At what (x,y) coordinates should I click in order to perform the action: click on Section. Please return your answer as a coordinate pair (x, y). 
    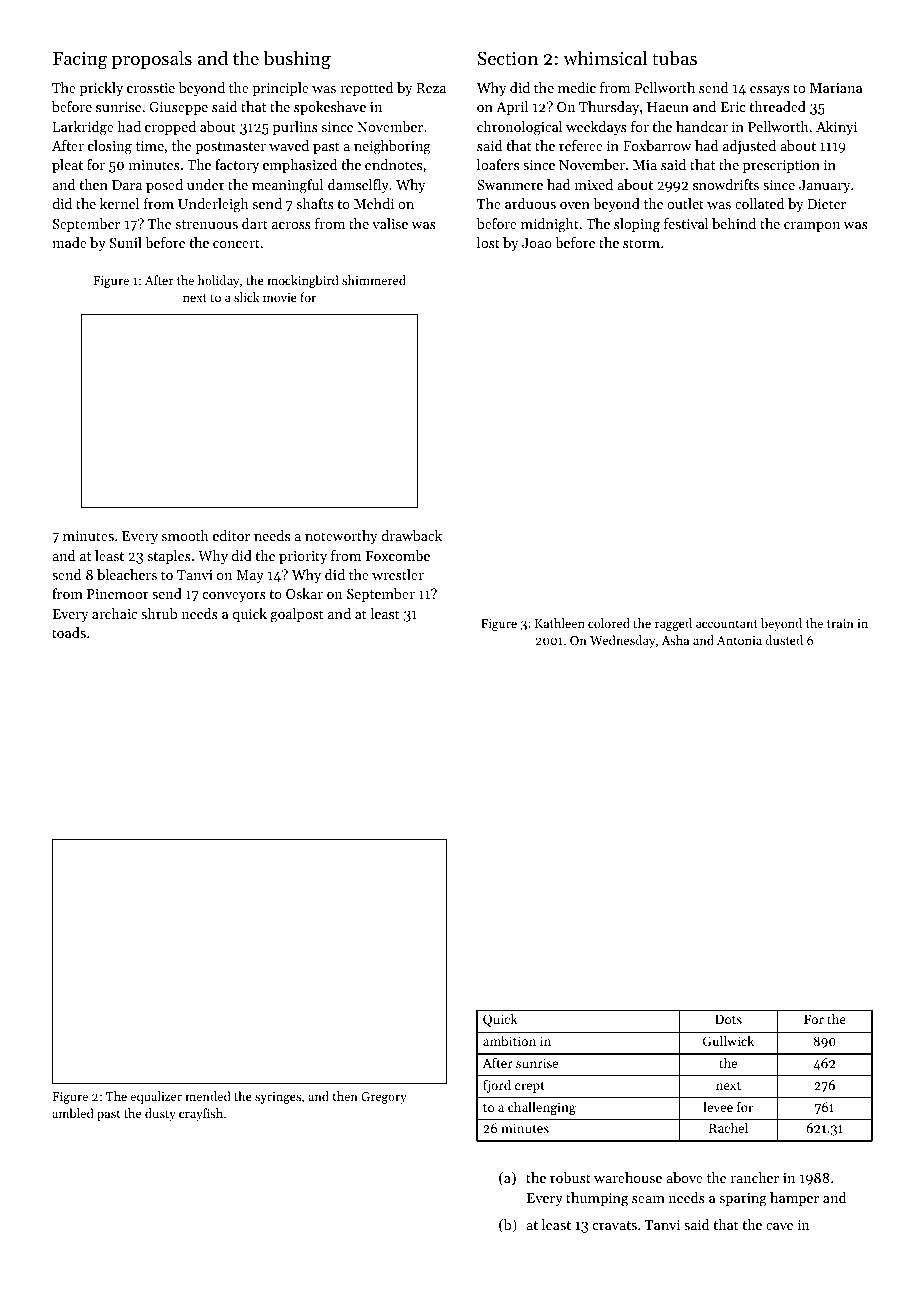
    Looking at the image, I should click on (508, 58).
